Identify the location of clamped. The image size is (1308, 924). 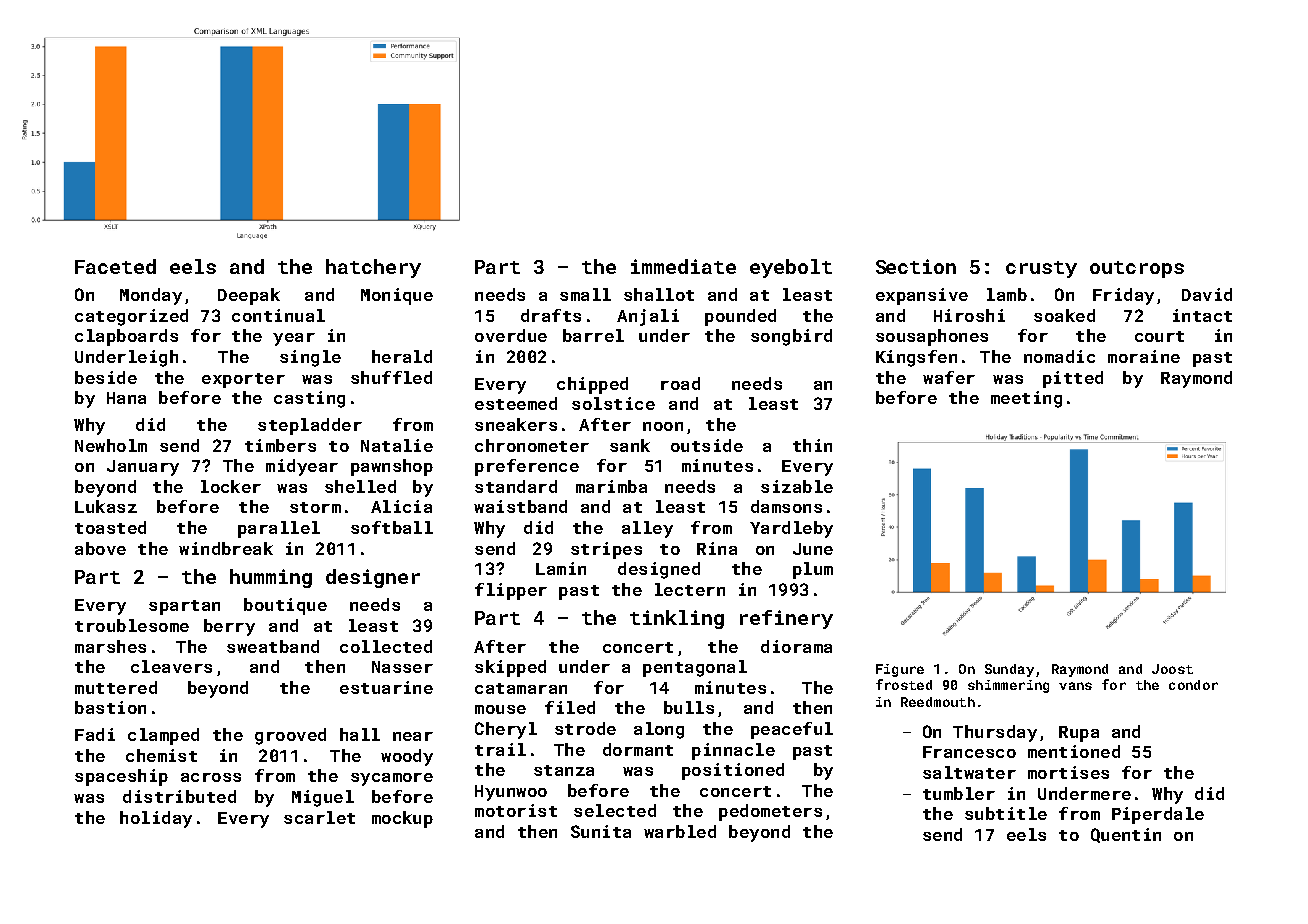
(163, 736).
